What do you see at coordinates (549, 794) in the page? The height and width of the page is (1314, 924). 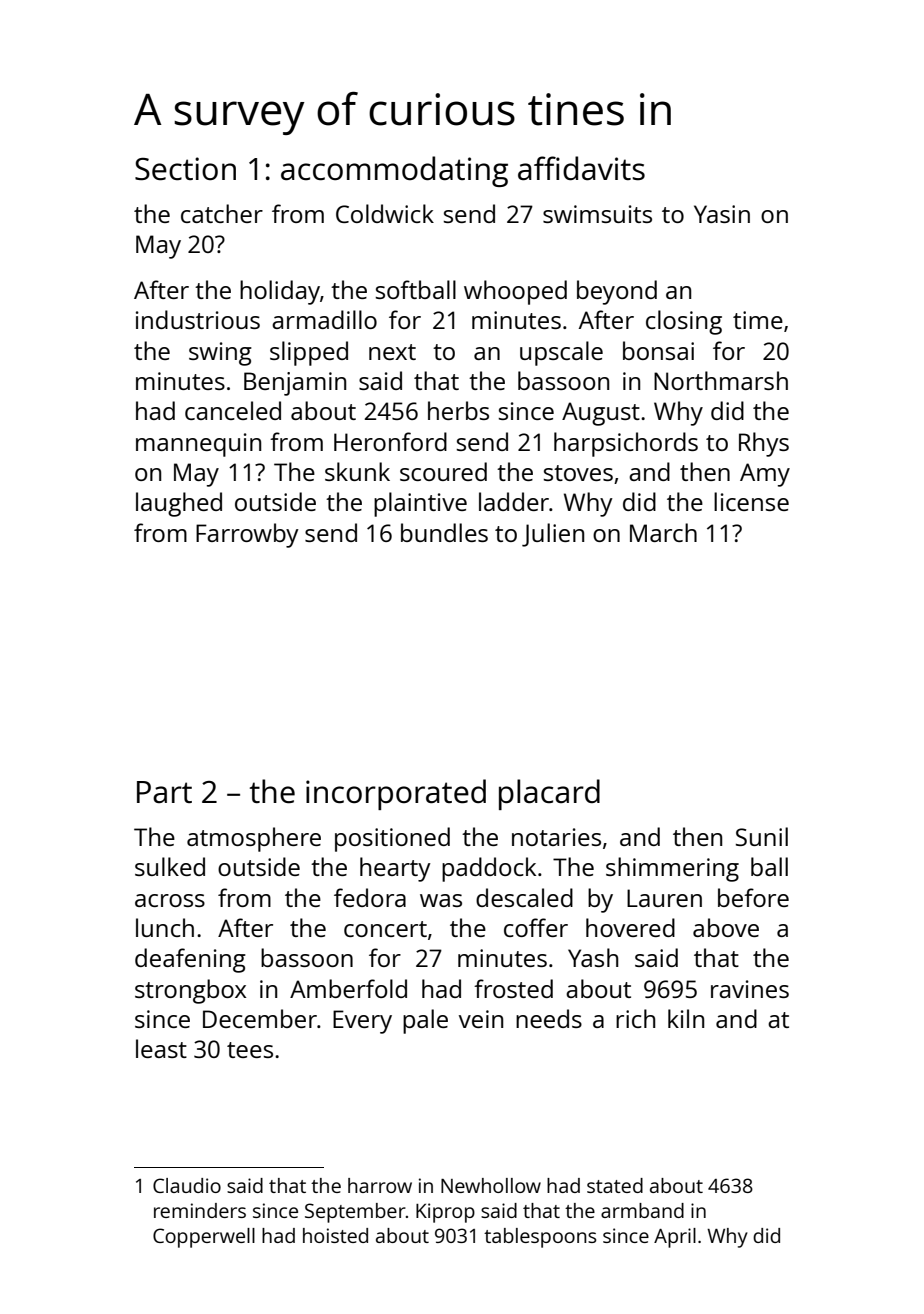 I see `placard` at bounding box center [549, 794].
